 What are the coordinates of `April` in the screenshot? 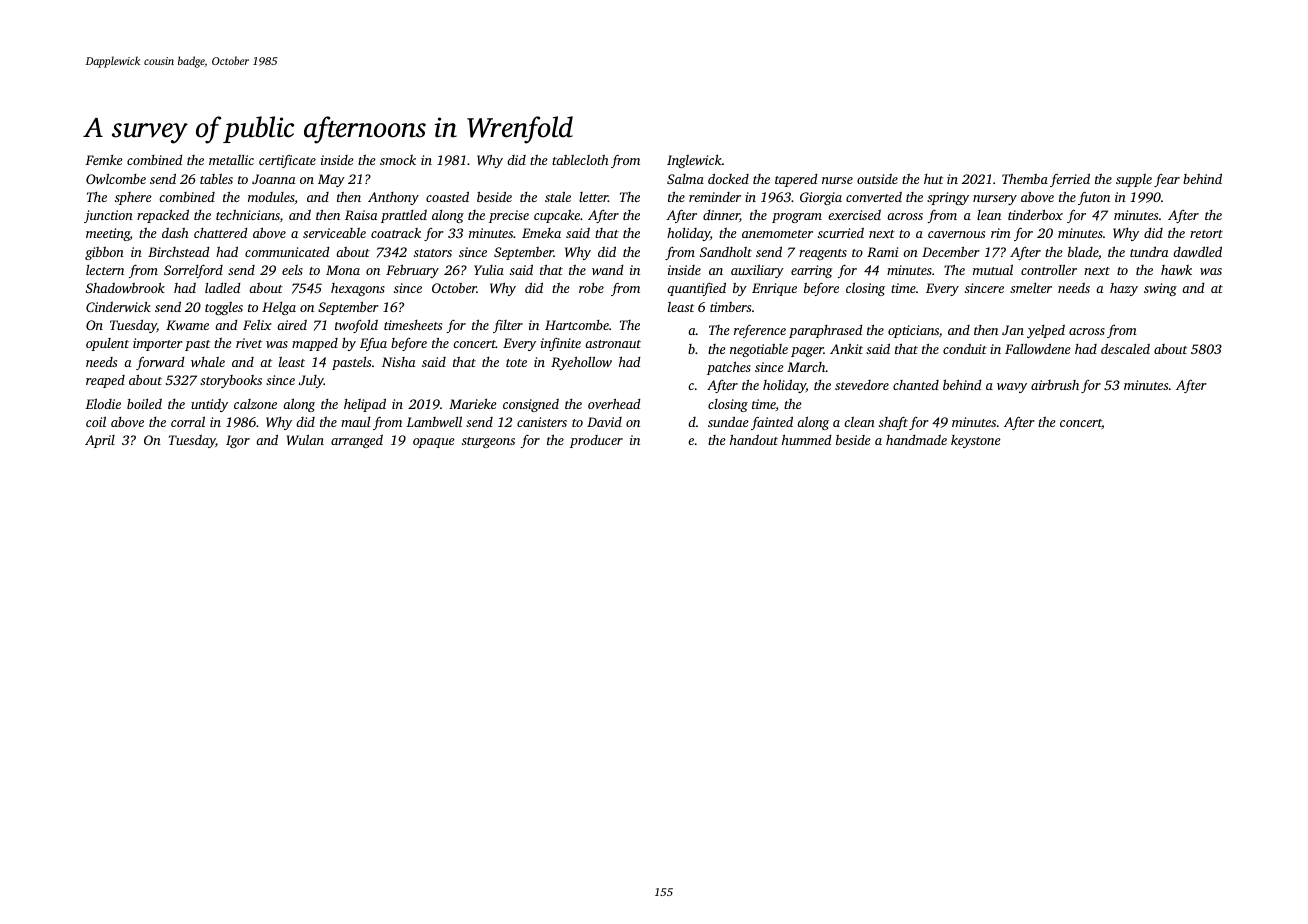 It's located at (100, 441).
